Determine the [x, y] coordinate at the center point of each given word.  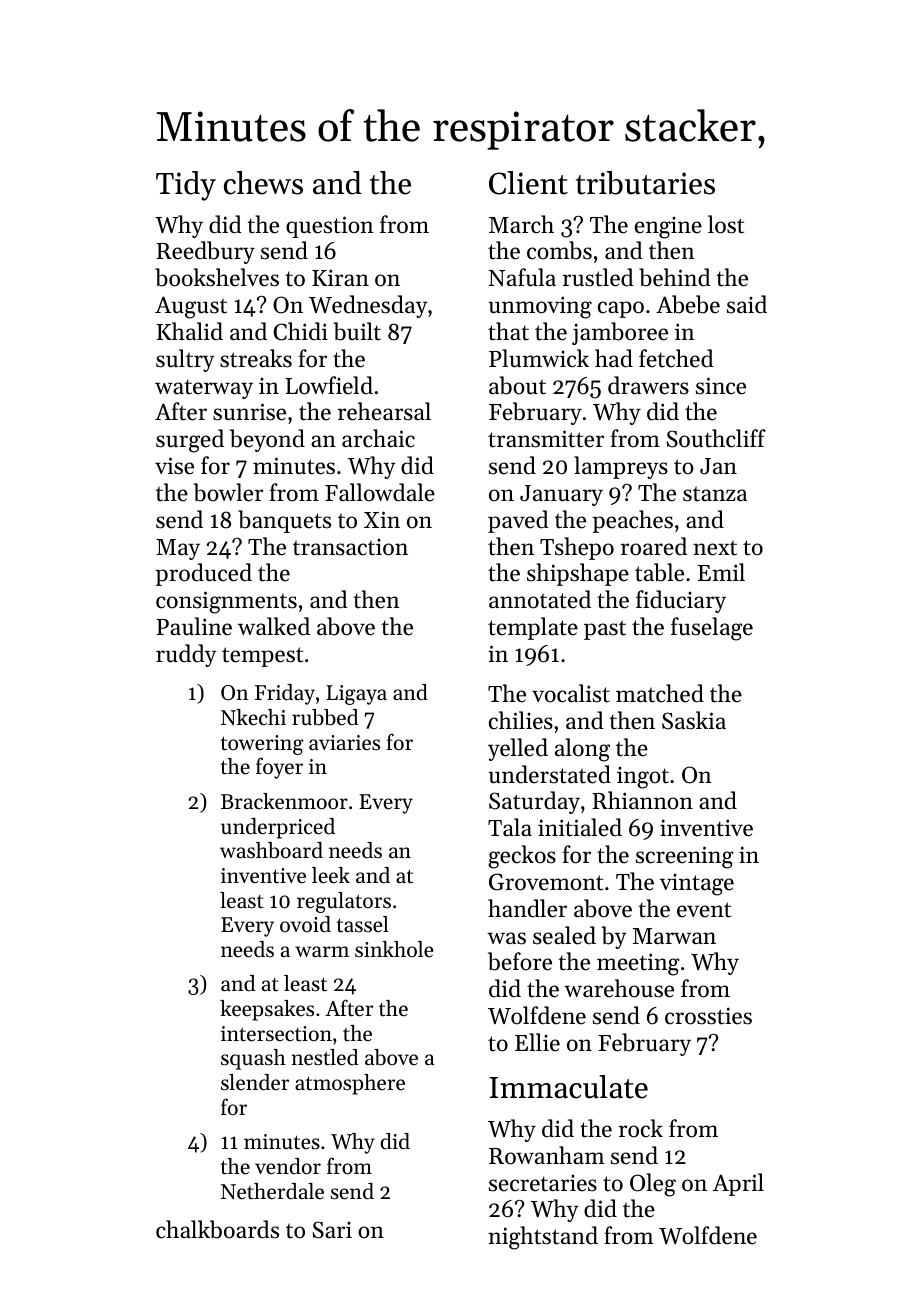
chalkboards [217, 1229]
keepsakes [267, 1010]
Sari [332, 1230]
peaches [632, 521]
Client [528, 183]
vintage [697, 885]
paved [518, 521]
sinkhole [394, 949]
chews [263, 183]
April [738, 1184]
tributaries [645, 183]
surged [190, 441]
